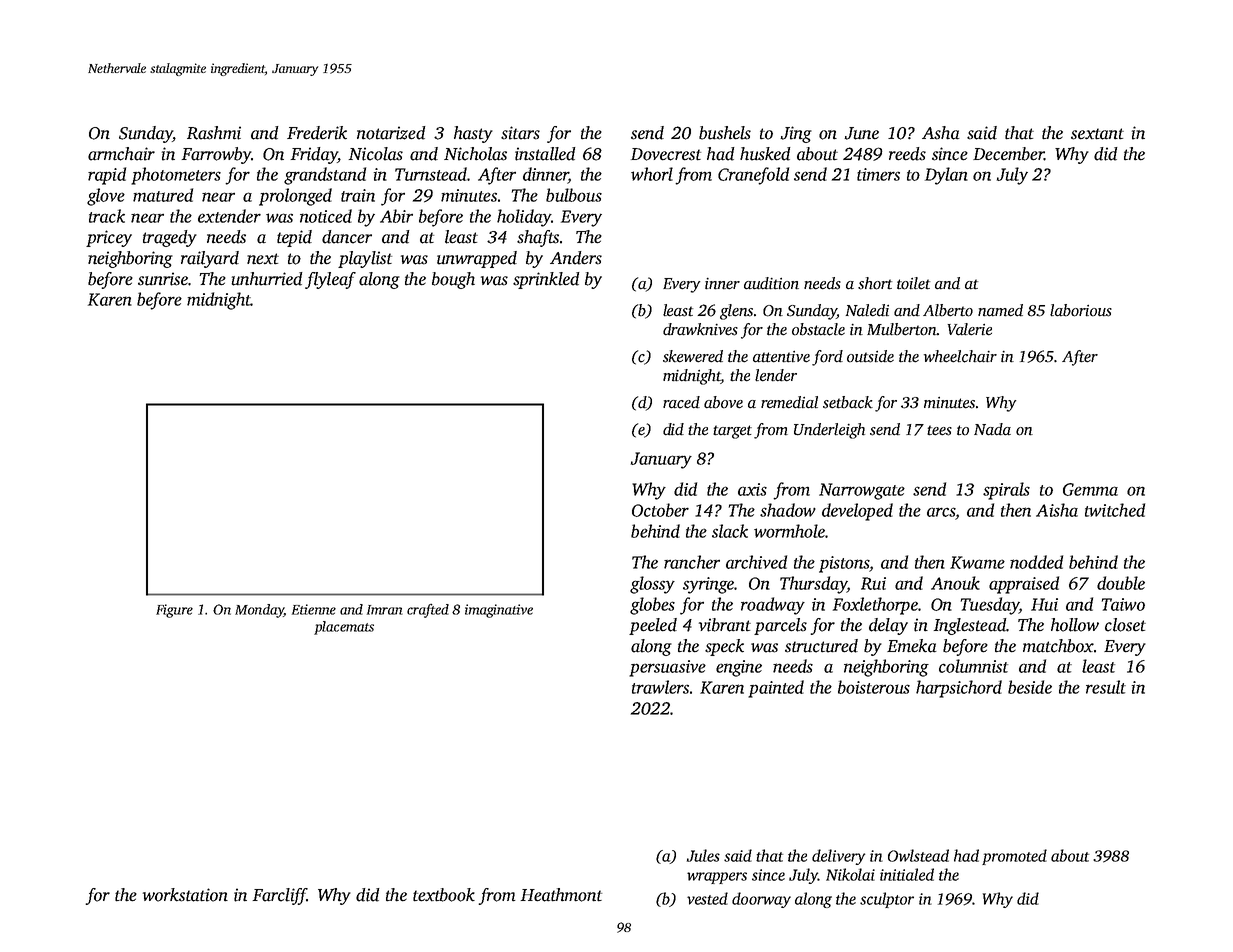 The height and width of the screenshot is (952, 1233). What do you see at coordinates (314, 609) in the screenshot?
I see `Etienne` at bounding box center [314, 609].
